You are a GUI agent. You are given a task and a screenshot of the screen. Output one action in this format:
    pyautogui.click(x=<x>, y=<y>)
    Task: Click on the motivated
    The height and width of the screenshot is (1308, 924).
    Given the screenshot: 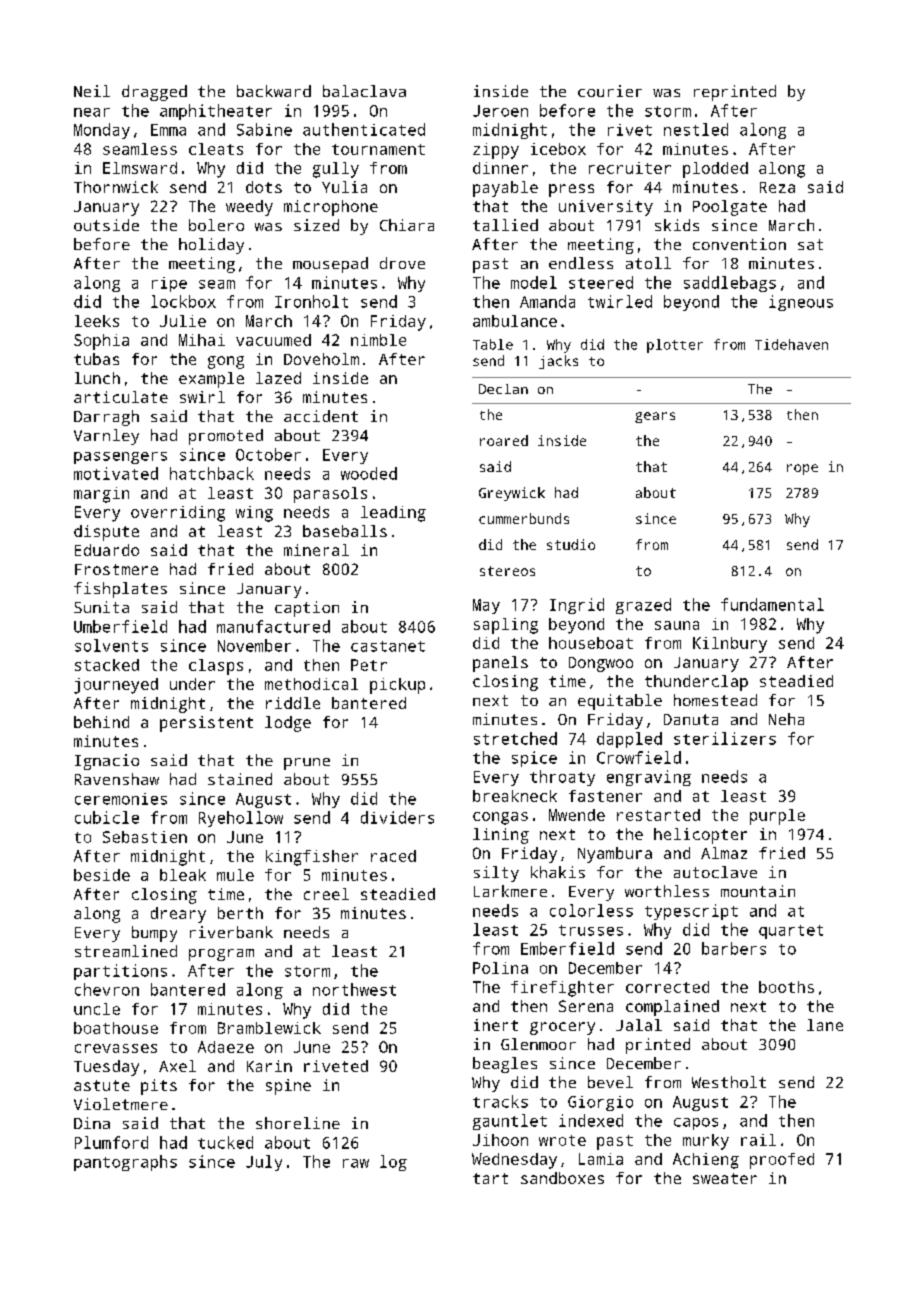 What is the action you would take?
    pyautogui.click(x=116, y=473)
